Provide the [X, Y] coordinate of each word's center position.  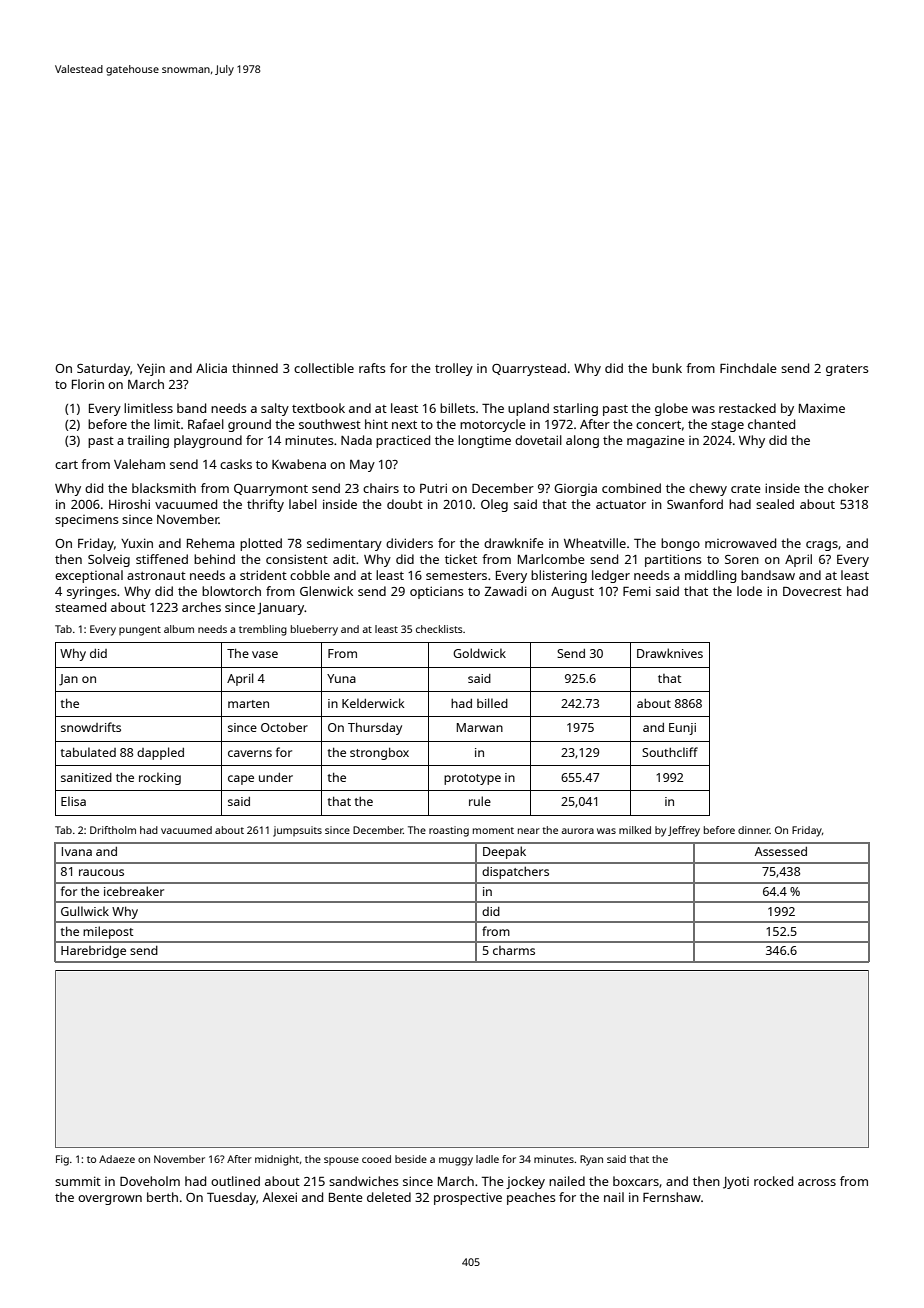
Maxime [822, 408]
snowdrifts [91, 727]
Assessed [781, 851]
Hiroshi [129, 504]
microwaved [740, 543]
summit [78, 1181]
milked [635, 830]
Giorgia [575, 490]
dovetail [538, 440]
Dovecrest [812, 591]
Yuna [341, 678]
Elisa [73, 801]
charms [514, 950]
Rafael [206, 424]
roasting [449, 831]
